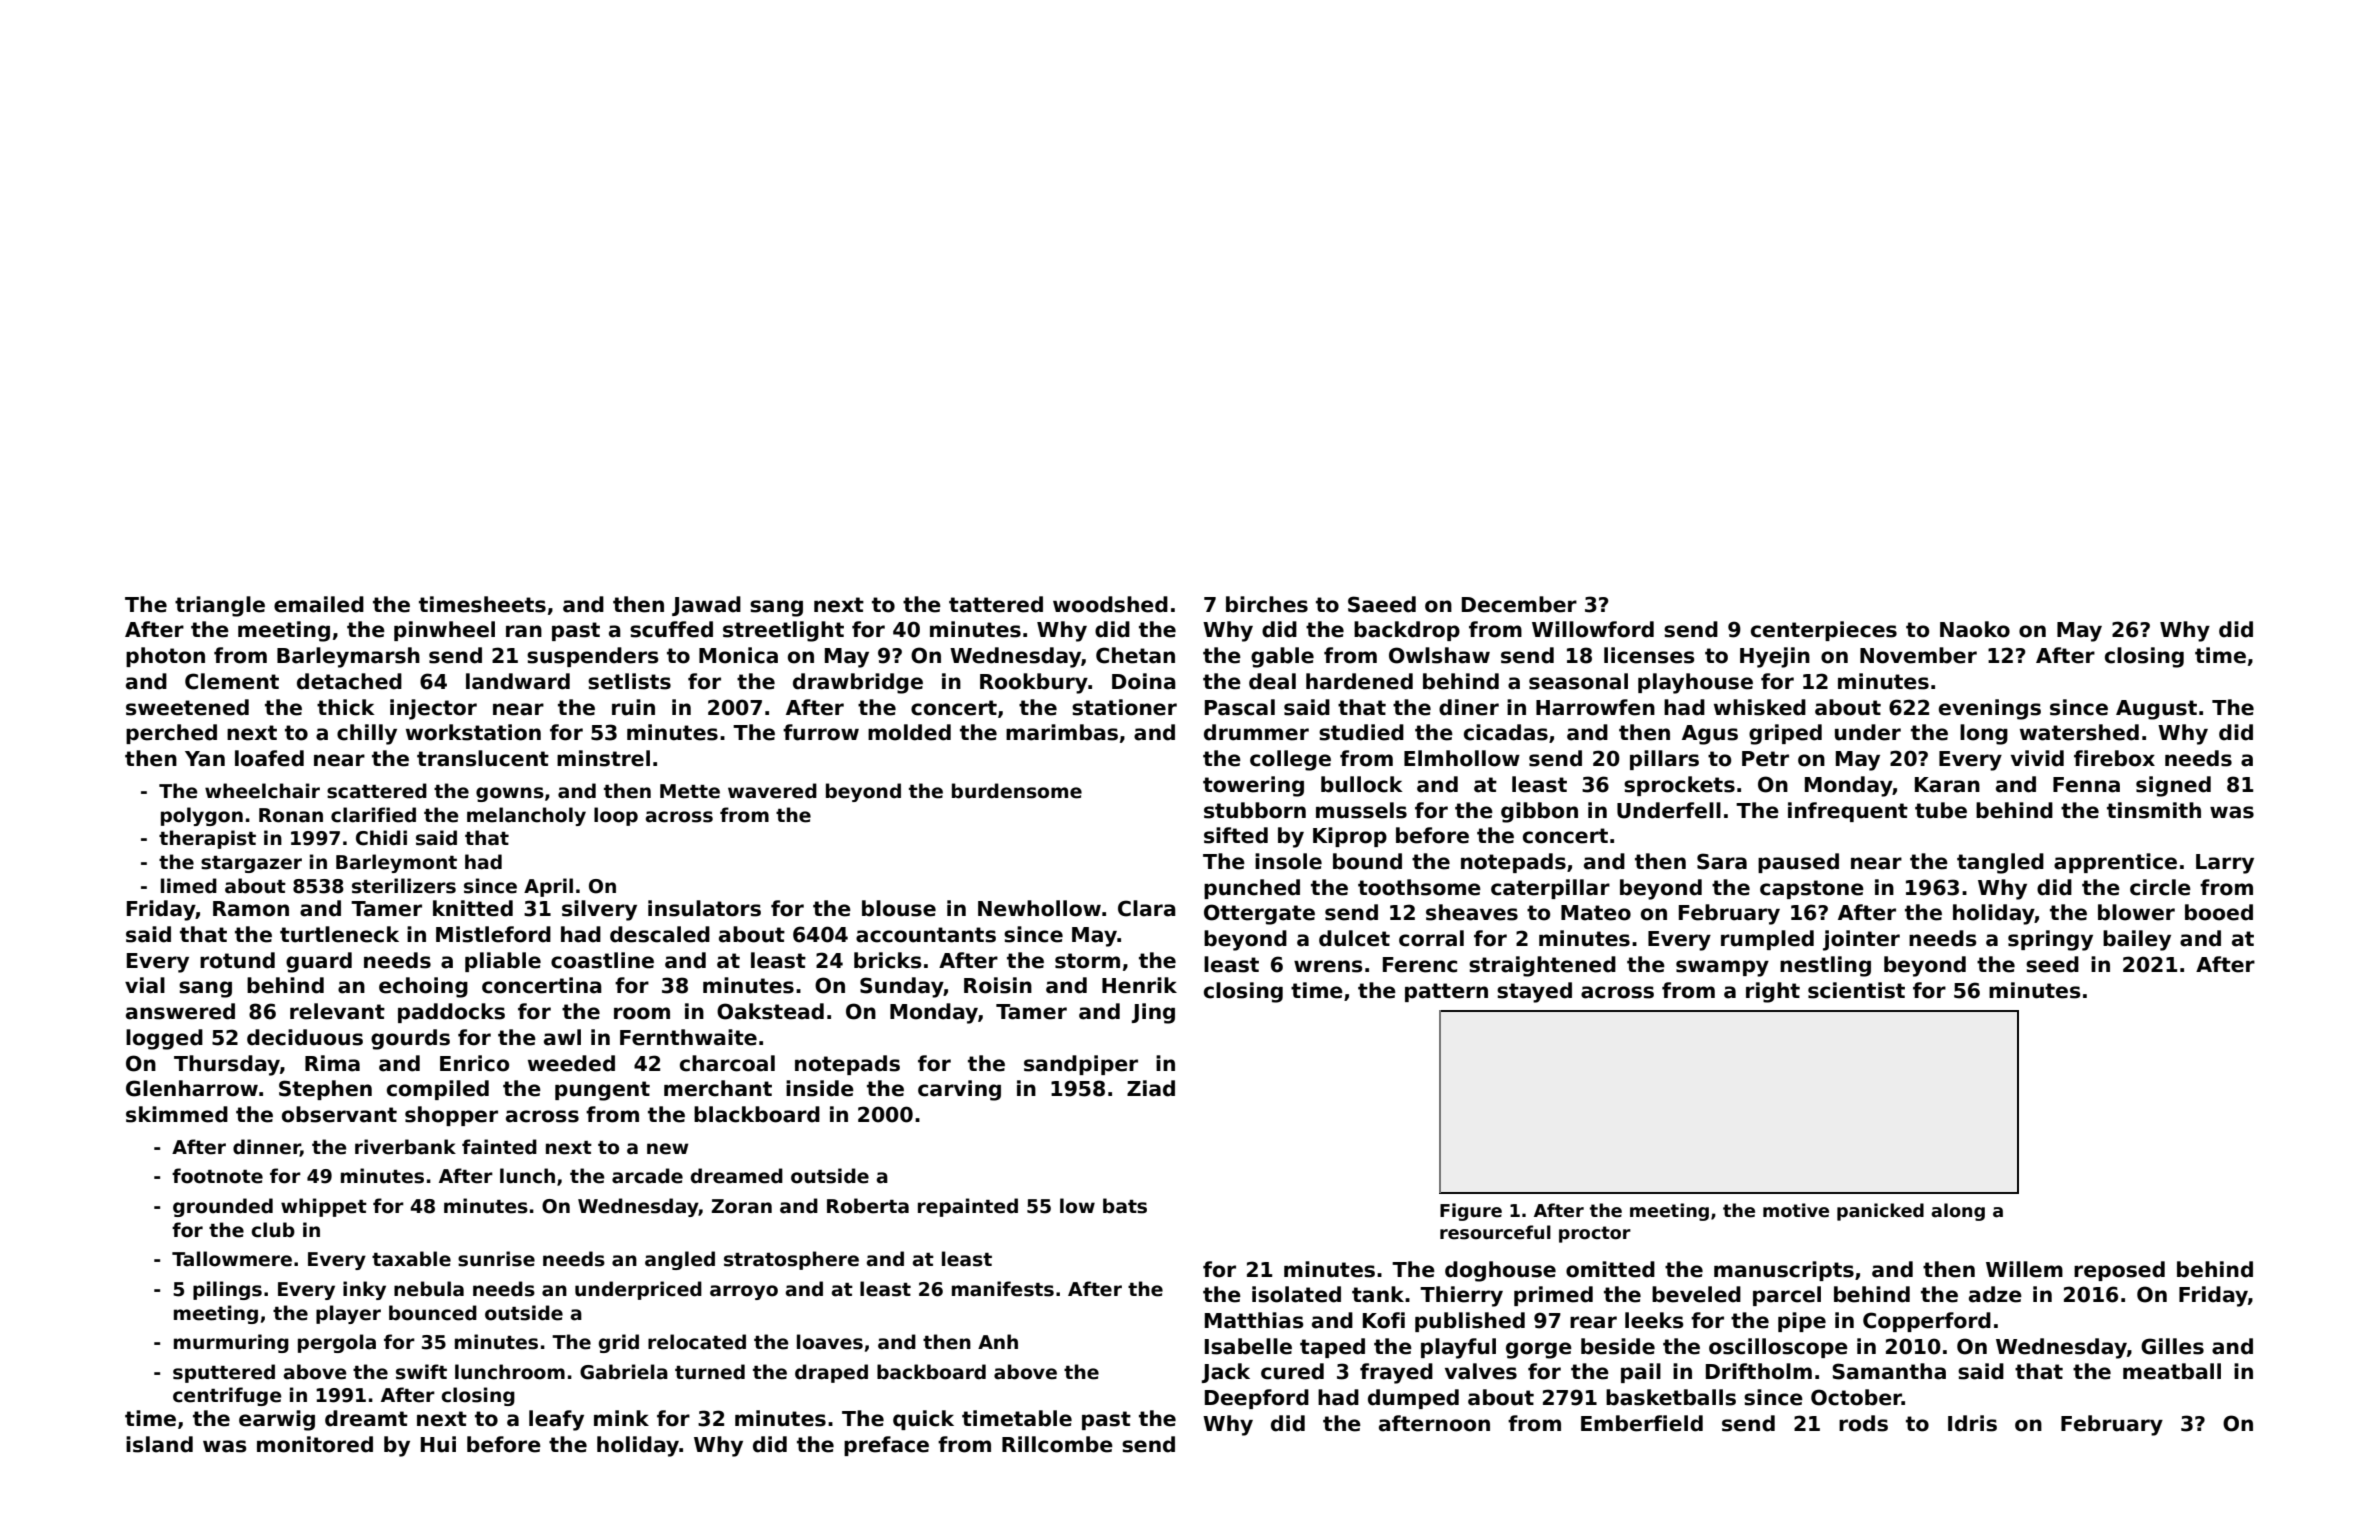  I want to click on pilings, so click(227, 1290).
